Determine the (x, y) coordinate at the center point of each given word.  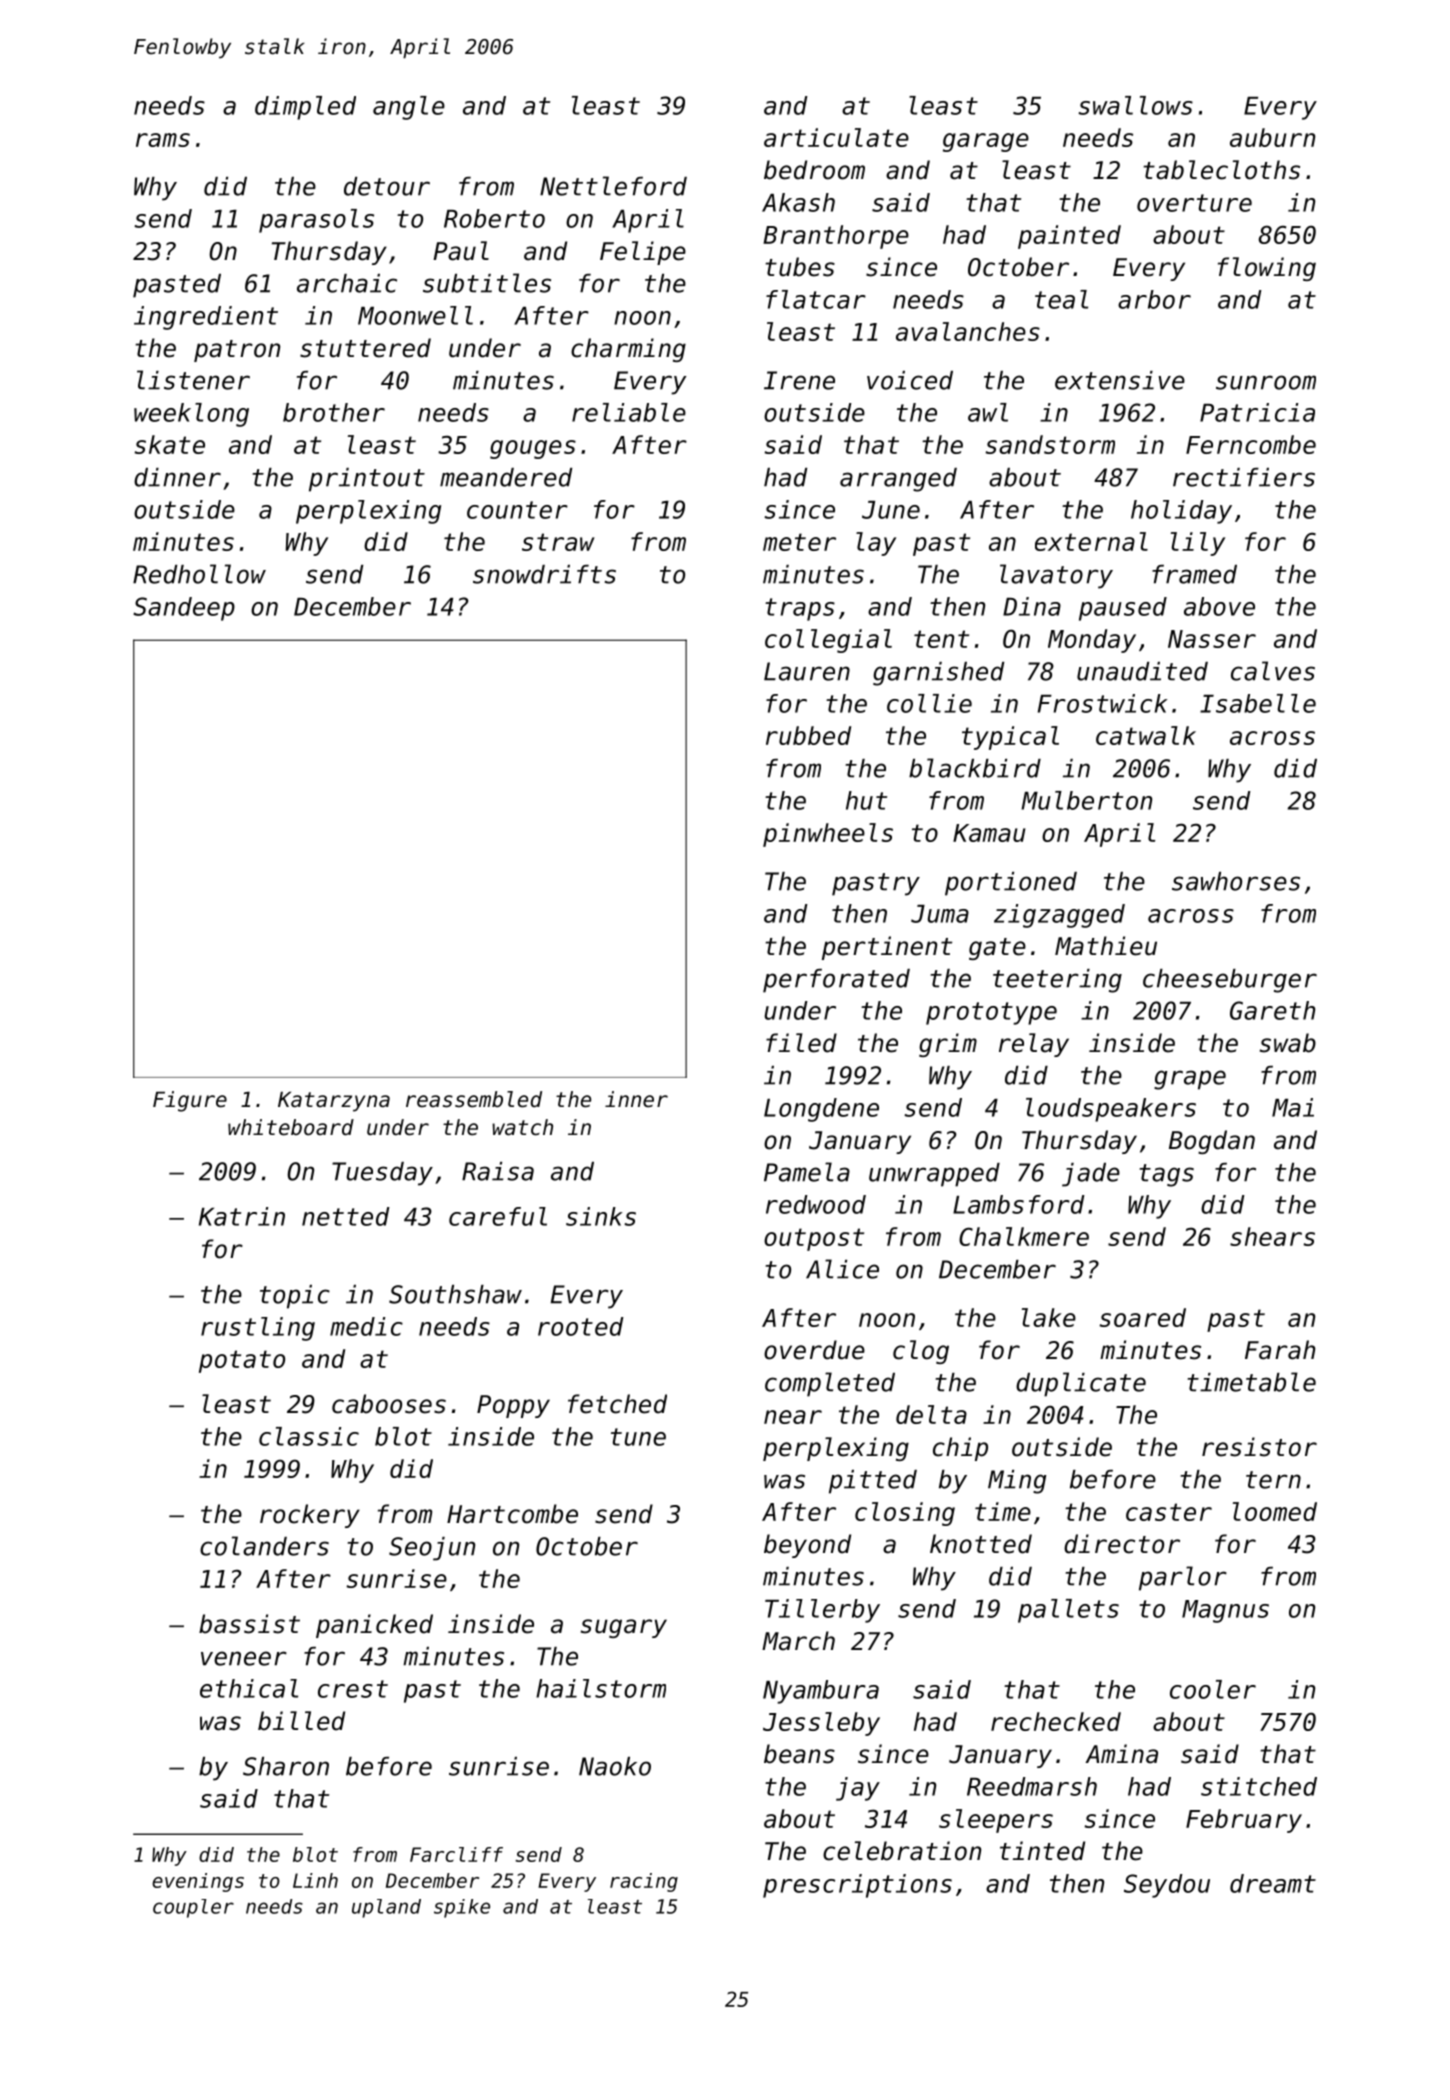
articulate (836, 137)
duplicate (1081, 1384)
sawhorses (1236, 881)
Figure (190, 1101)
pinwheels (828, 835)
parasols (316, 221)
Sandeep (184, 609)
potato (242, 1361)
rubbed (808, 735)
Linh (315, 1880)
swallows (1135, 105)
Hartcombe (512, 1514)
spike (462, 1908)
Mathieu (1106, 946)
